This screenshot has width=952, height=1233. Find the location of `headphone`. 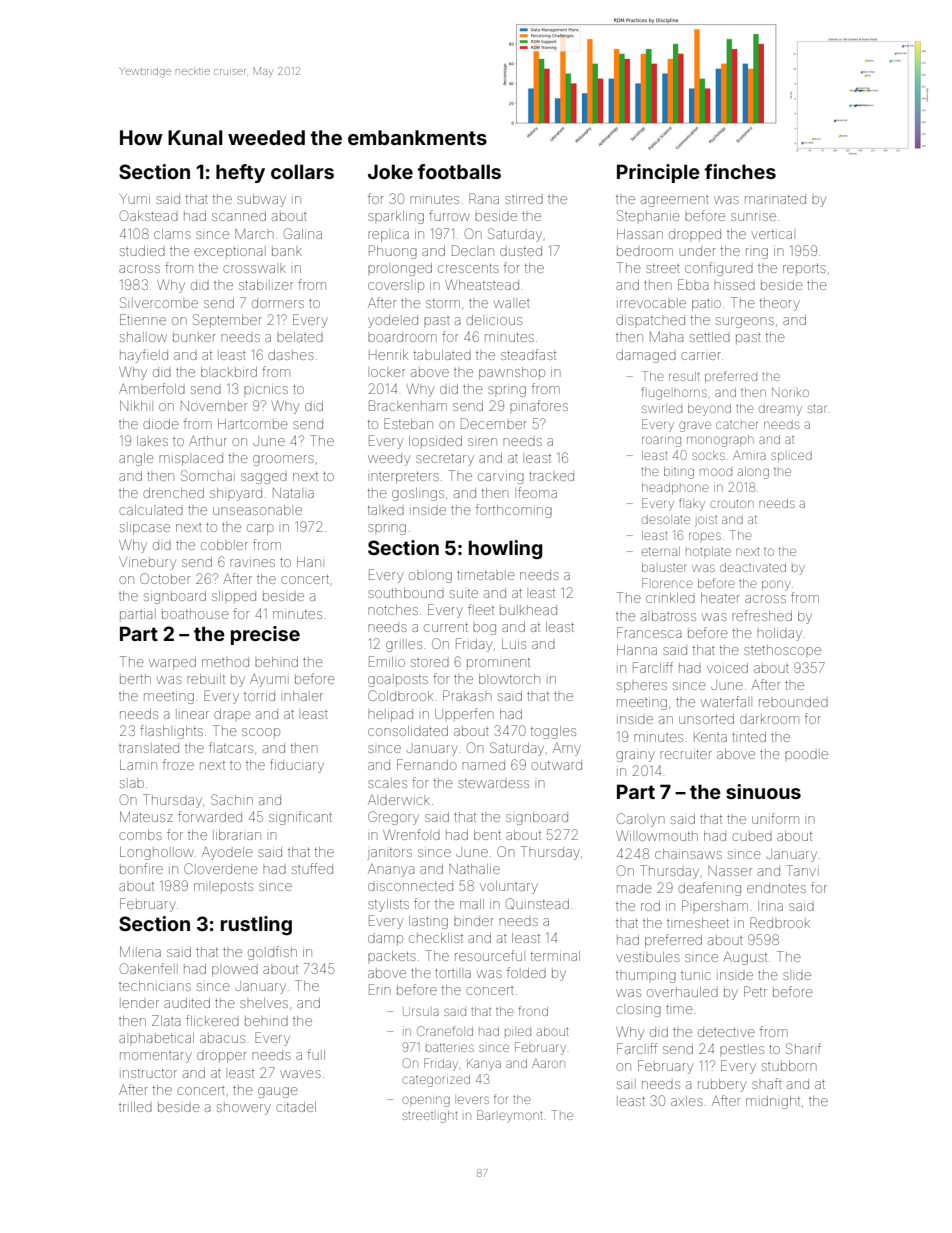

headphone is located at coordinates (675, 488).
